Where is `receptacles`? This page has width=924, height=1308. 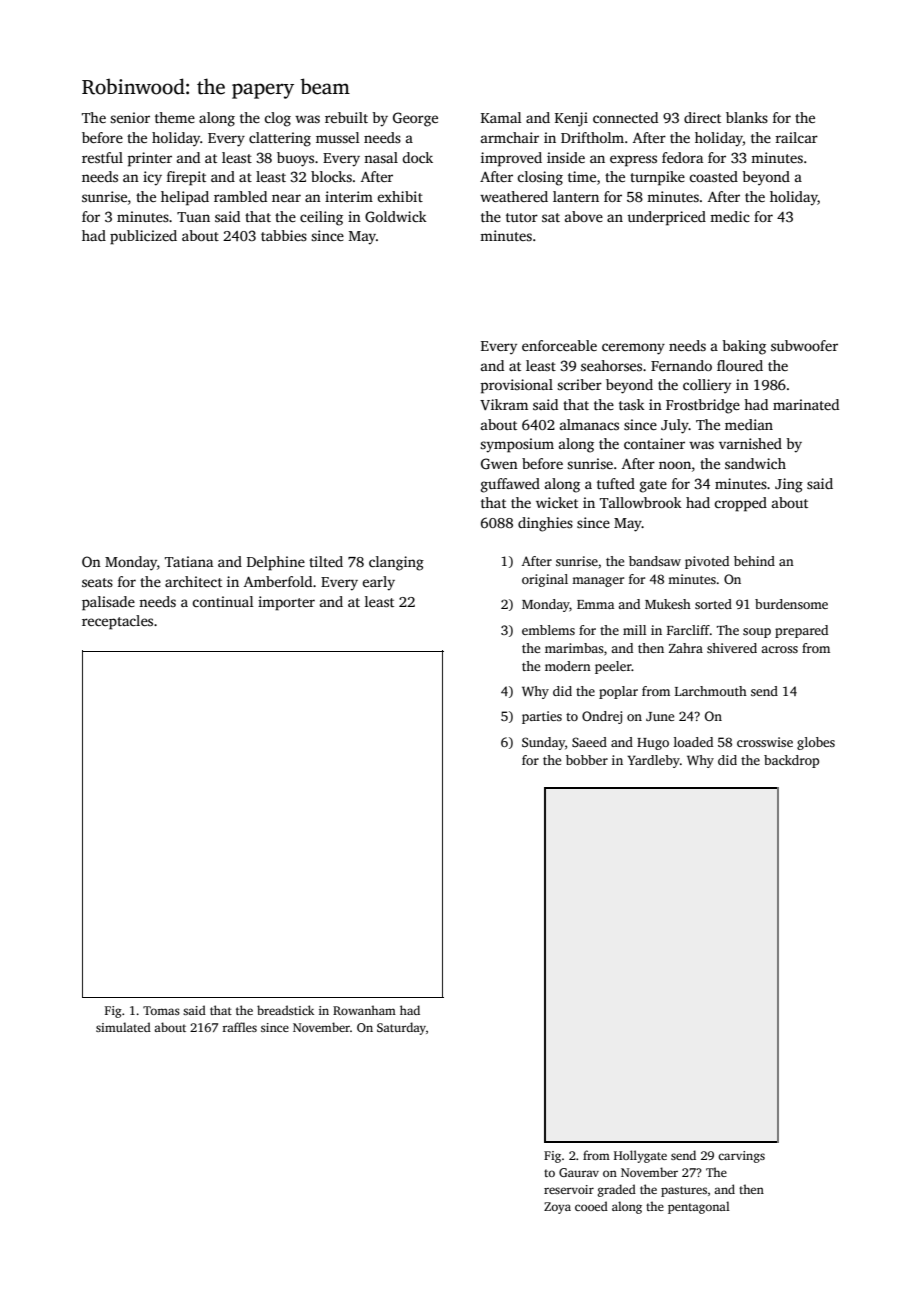
receptacles is located at coordinates (117, 622).
